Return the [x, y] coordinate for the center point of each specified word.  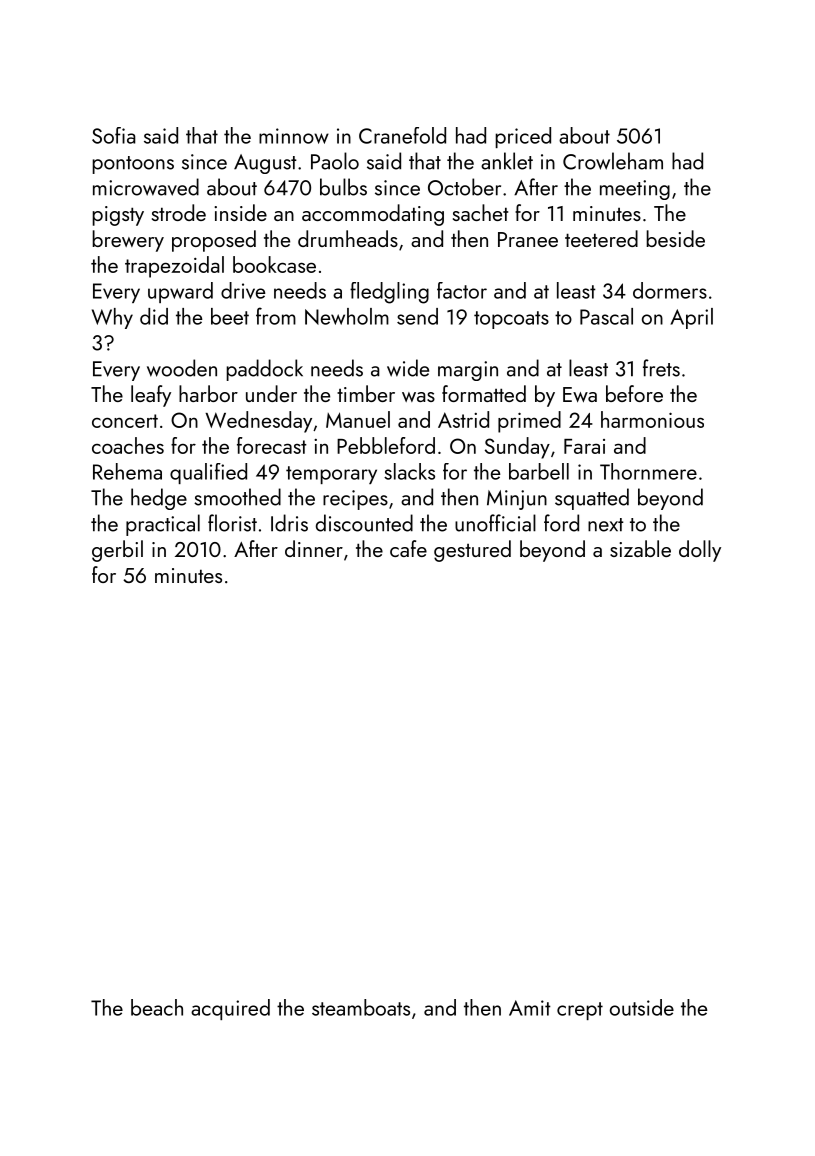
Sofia [114, 135]
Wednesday [258, 422]
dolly [700, 551]
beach [157, 1007]
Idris [289, 523]
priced [523, 137]
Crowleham [613, 161]
